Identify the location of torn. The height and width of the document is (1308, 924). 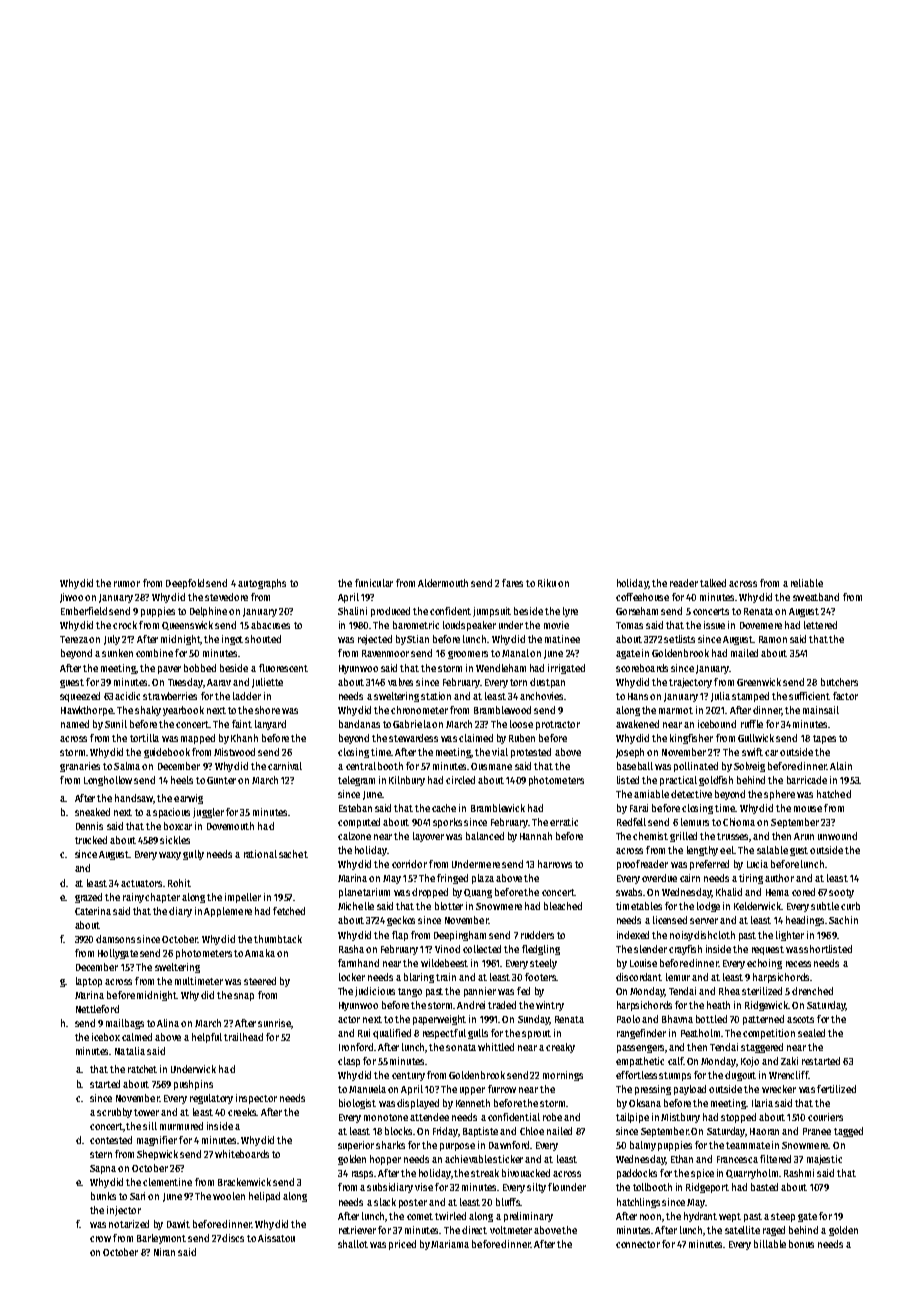
(518, 682).
